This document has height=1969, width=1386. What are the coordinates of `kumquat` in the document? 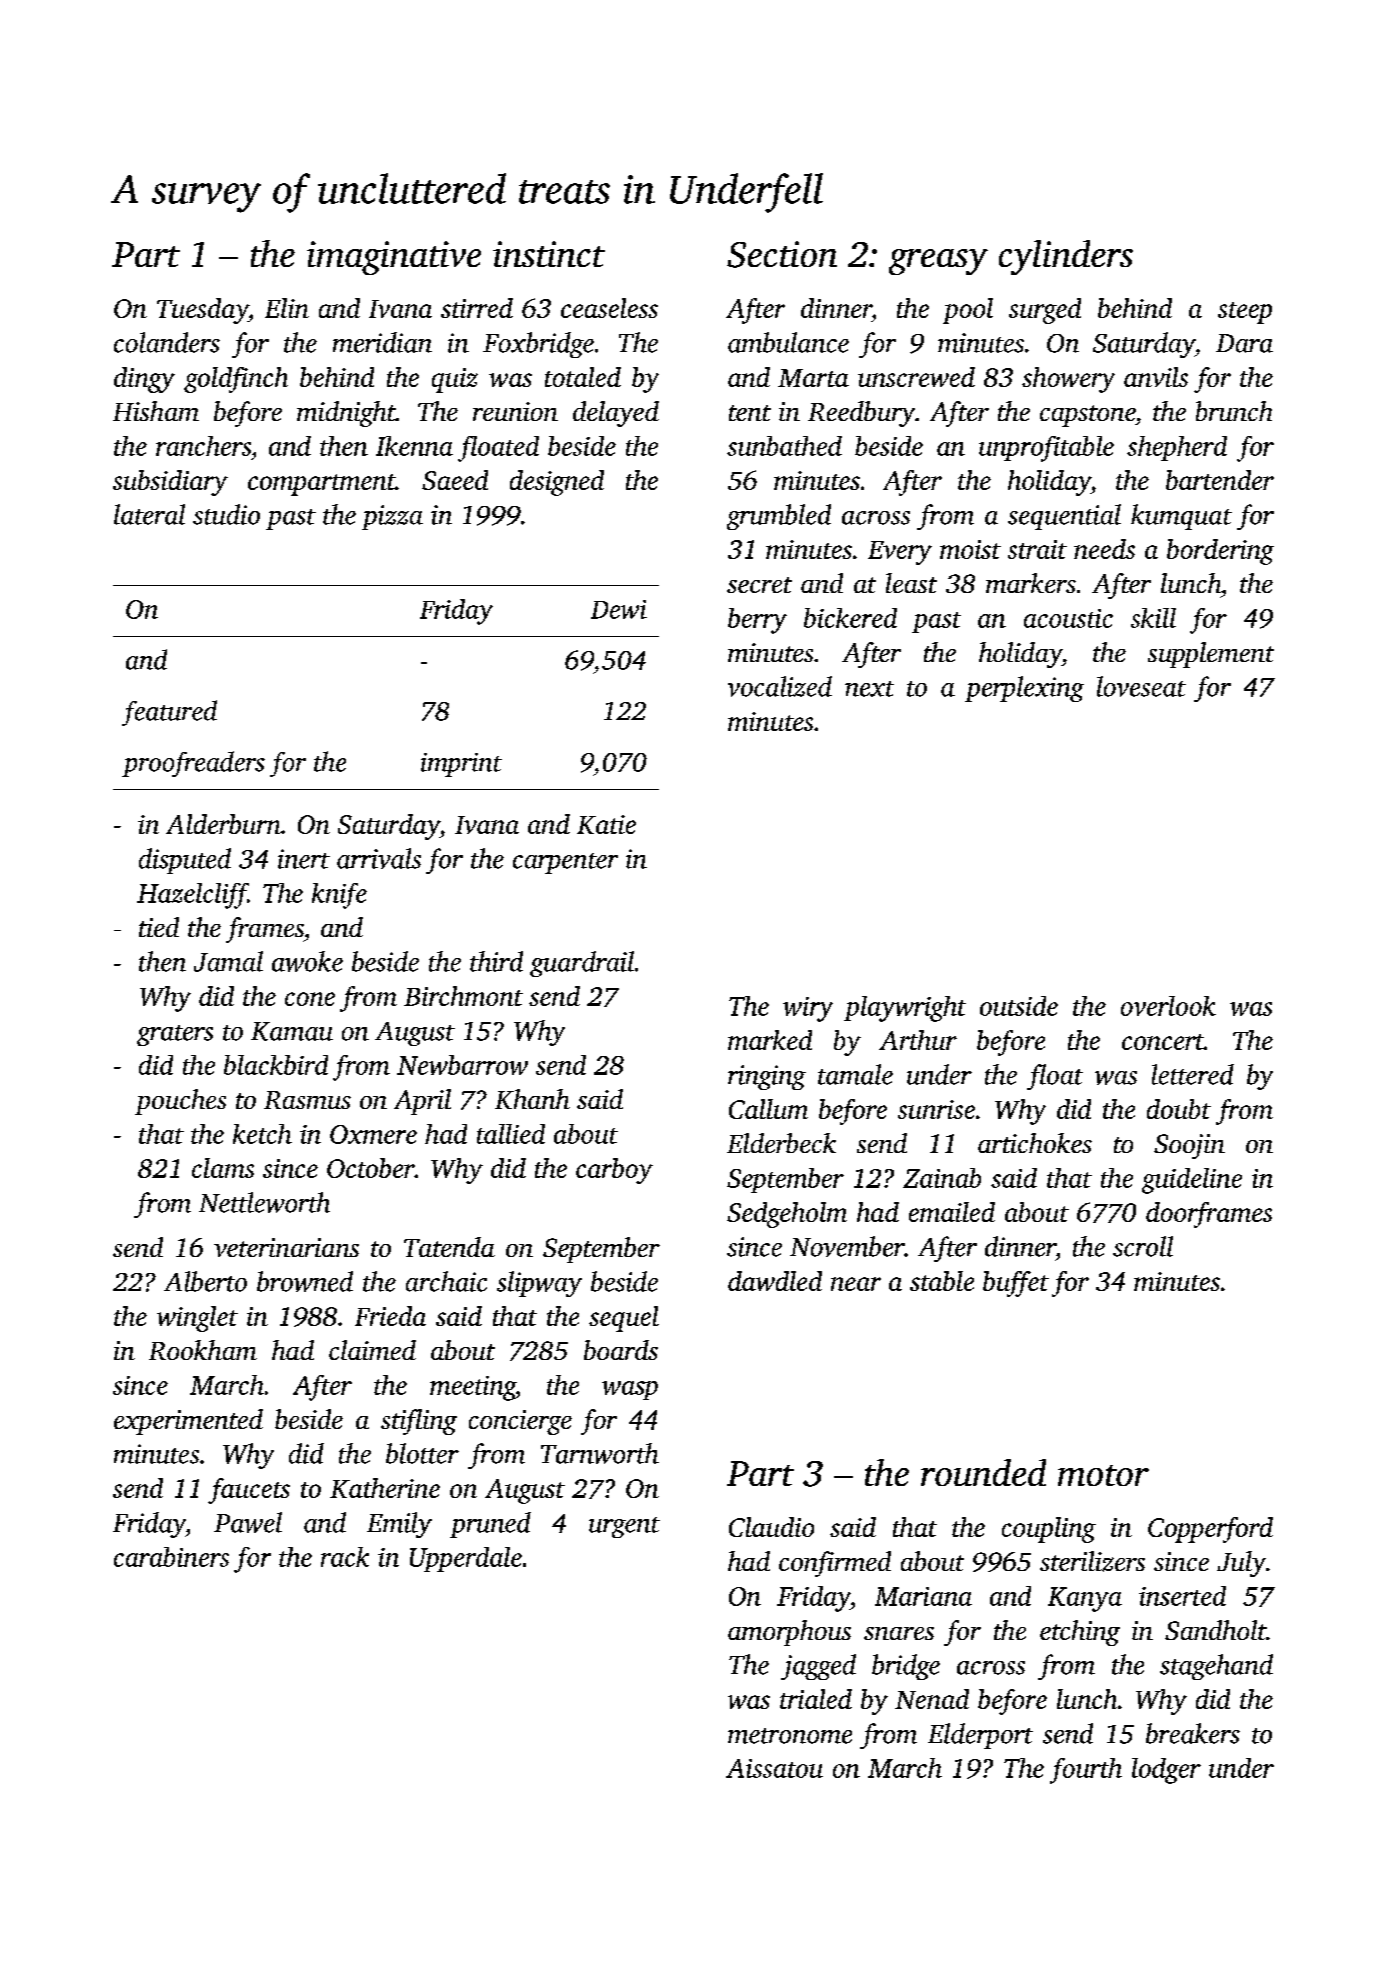 It's located at (1181, 517).
